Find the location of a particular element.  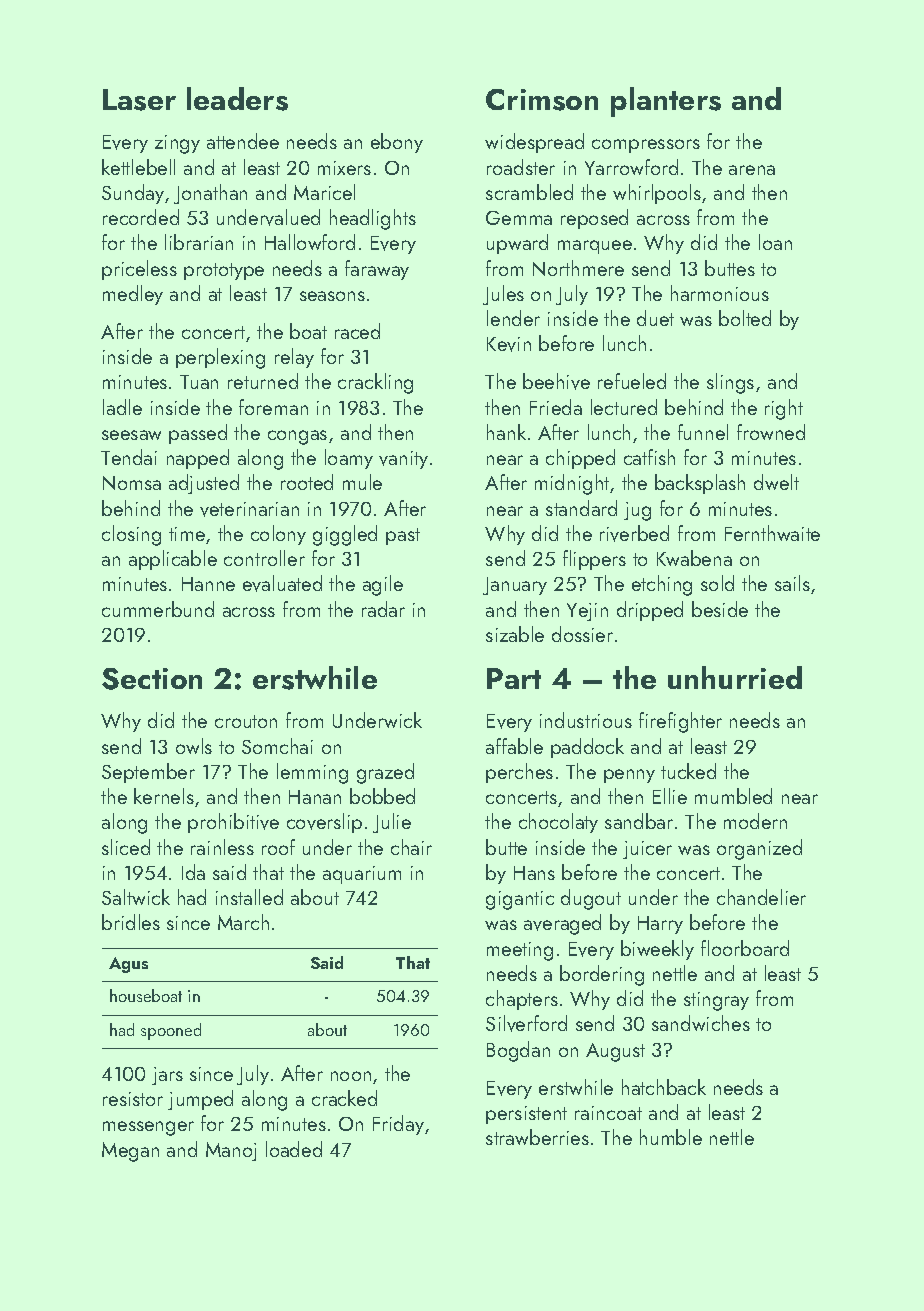

industrious is located at coordinates (586, 720).
